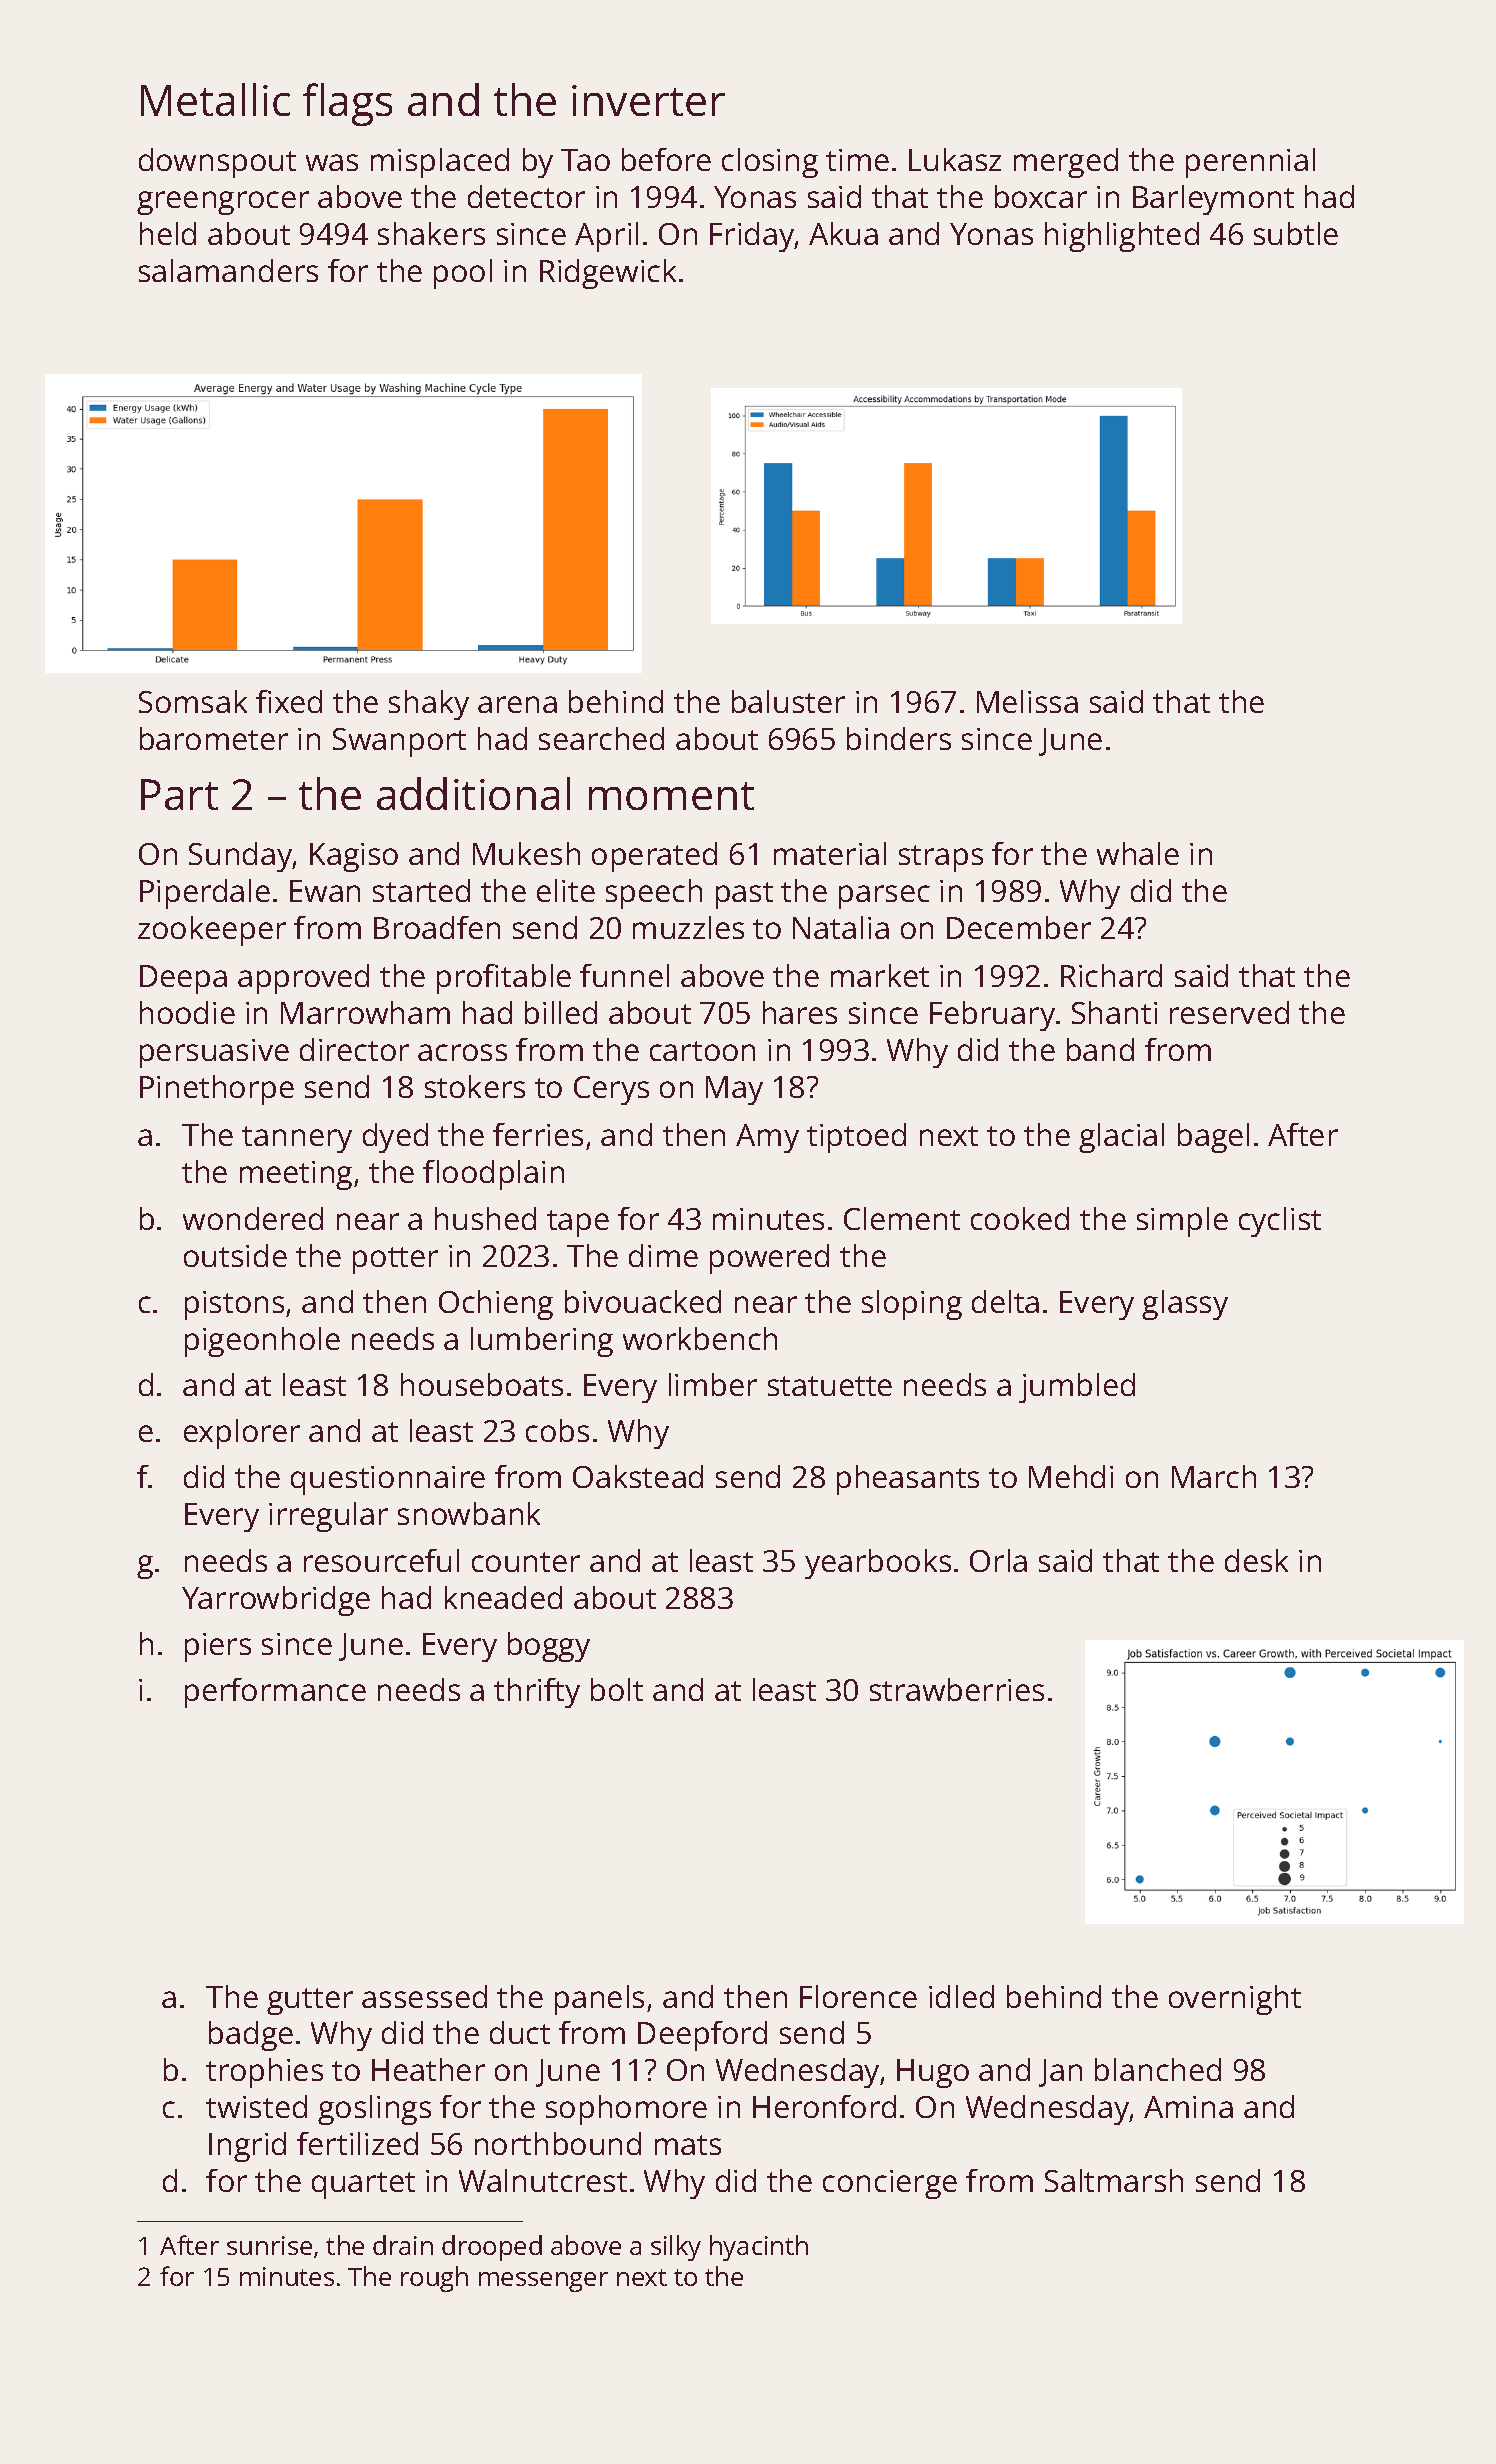  I want to click on merged, so click(1066, 163).
